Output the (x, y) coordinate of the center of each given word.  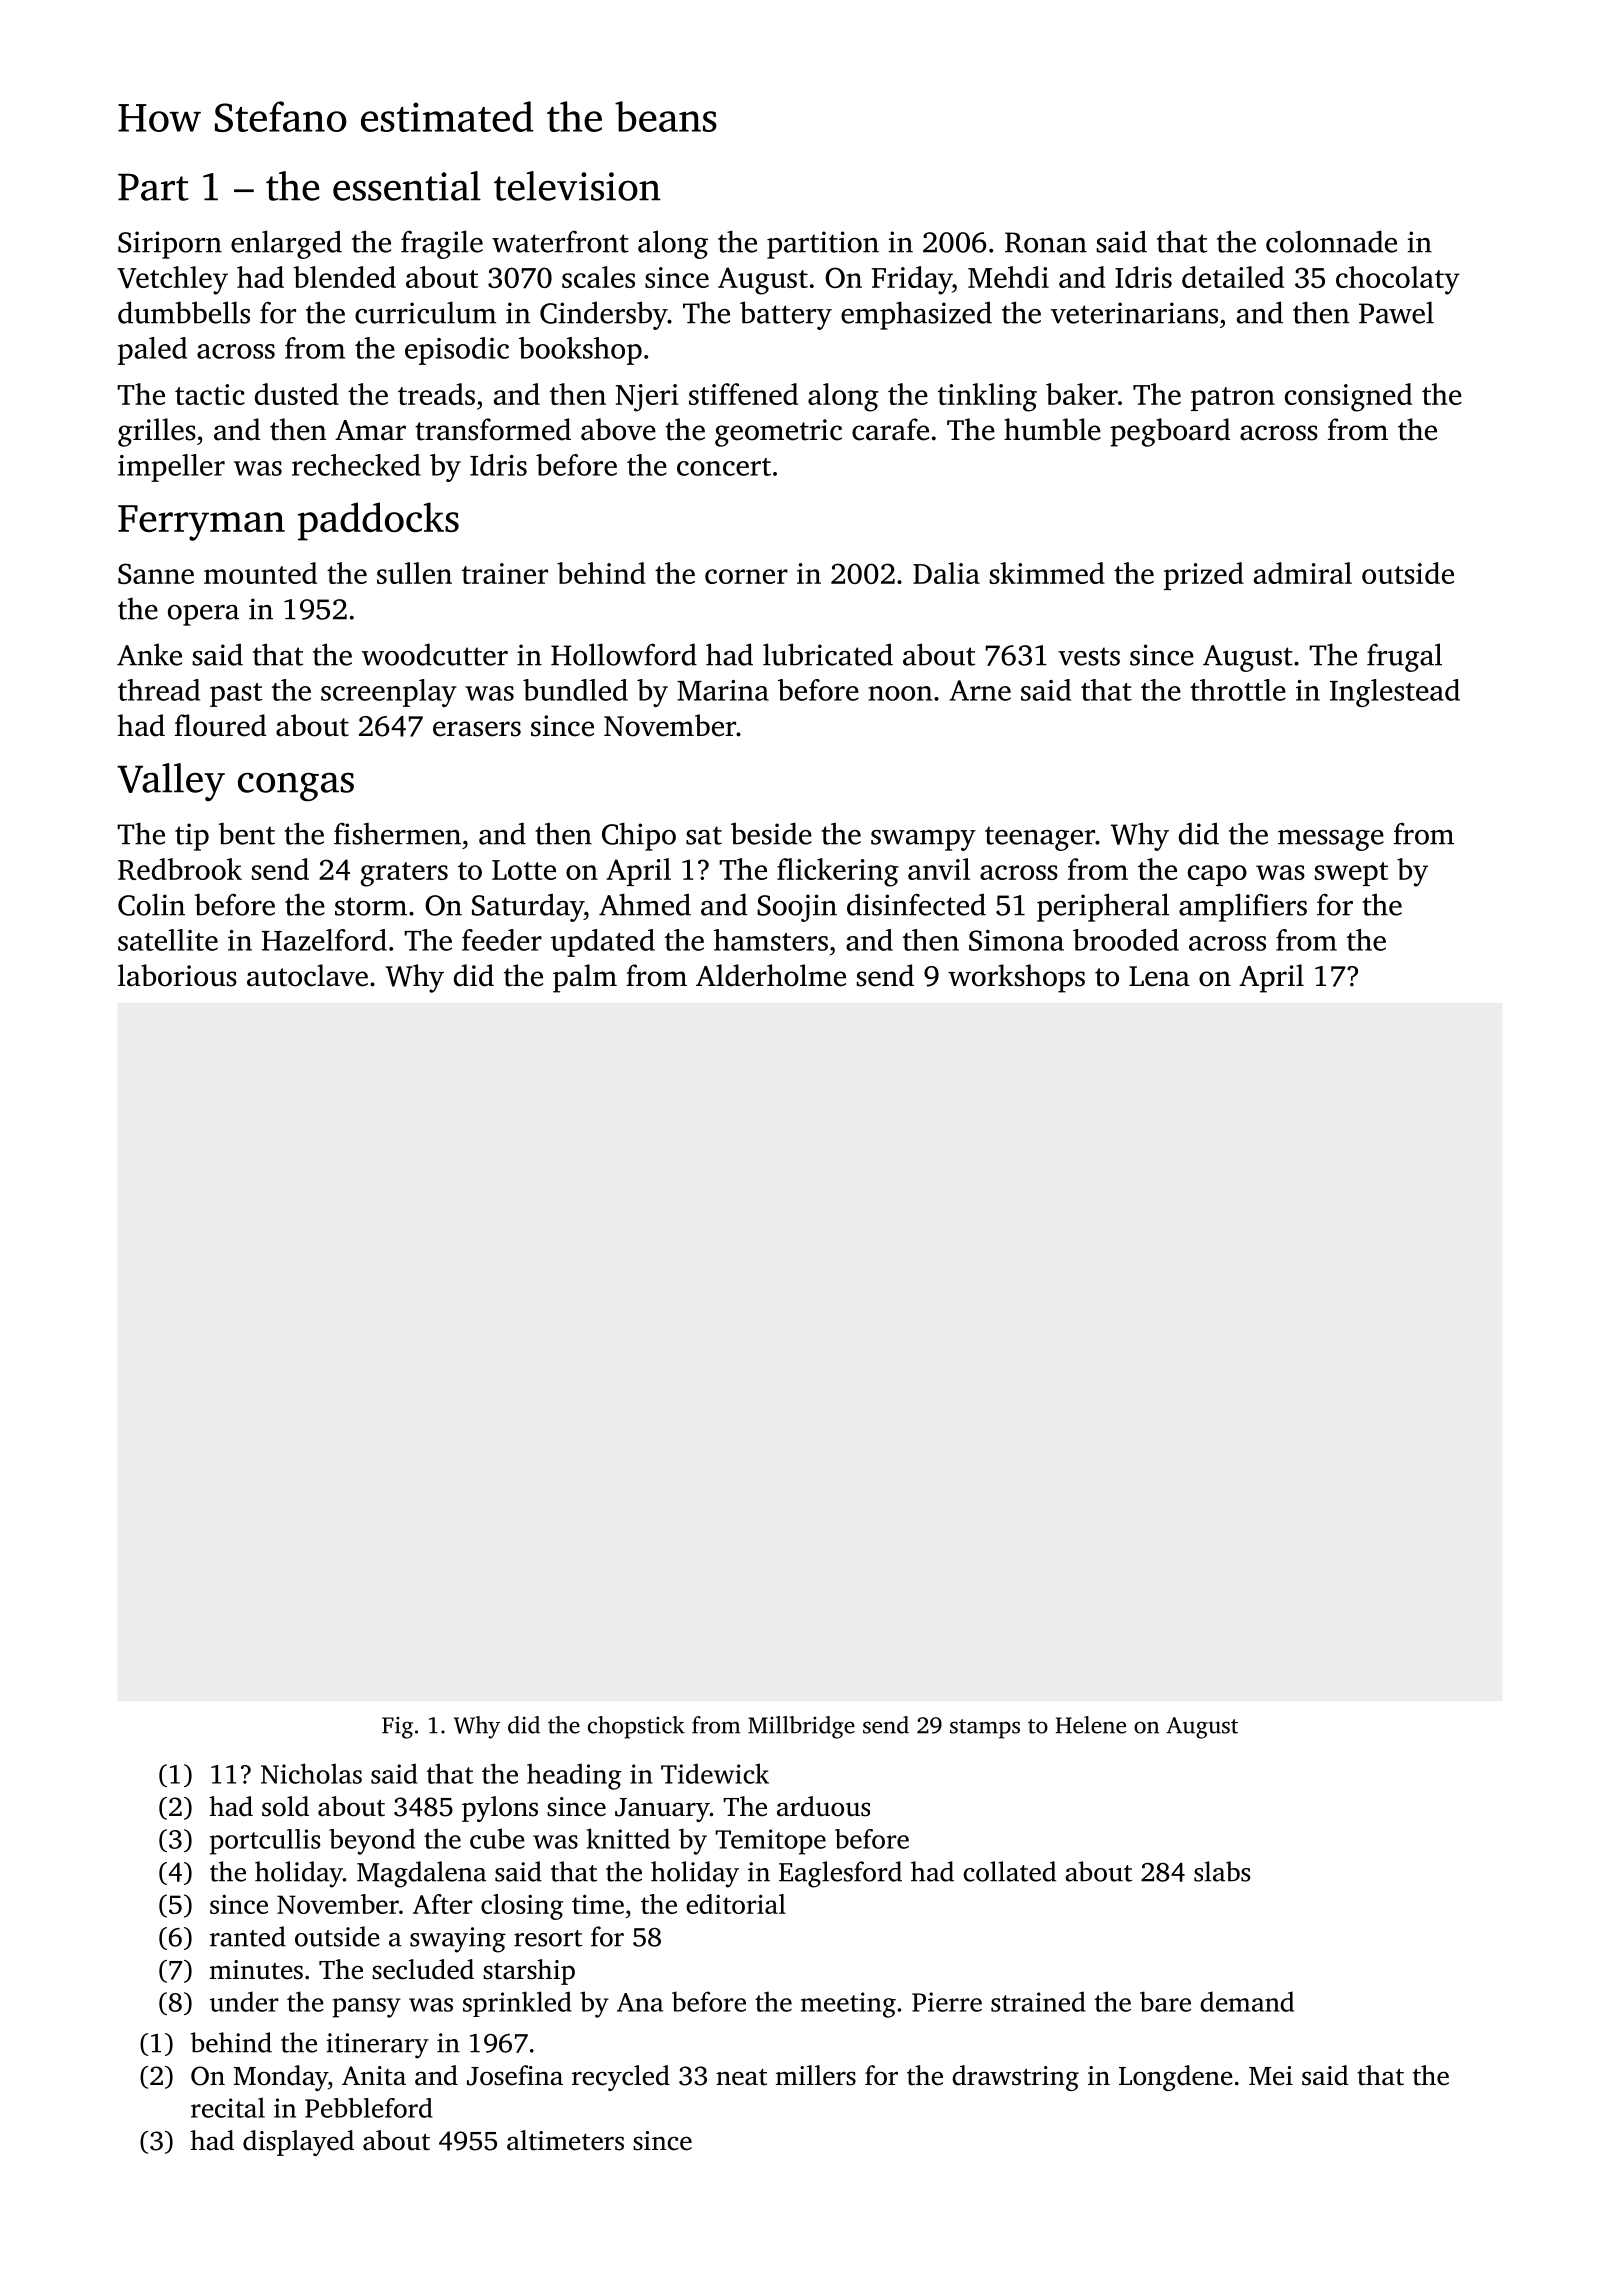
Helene (1091, 1725)
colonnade (1331, 241)
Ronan (1046, 242)
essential (407, 186)
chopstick (636, 1727)
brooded (1126, 940)
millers (816, 2075)
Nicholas (311, 1773)
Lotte (524, 870)
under (244, 2001)
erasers (477, 729)
